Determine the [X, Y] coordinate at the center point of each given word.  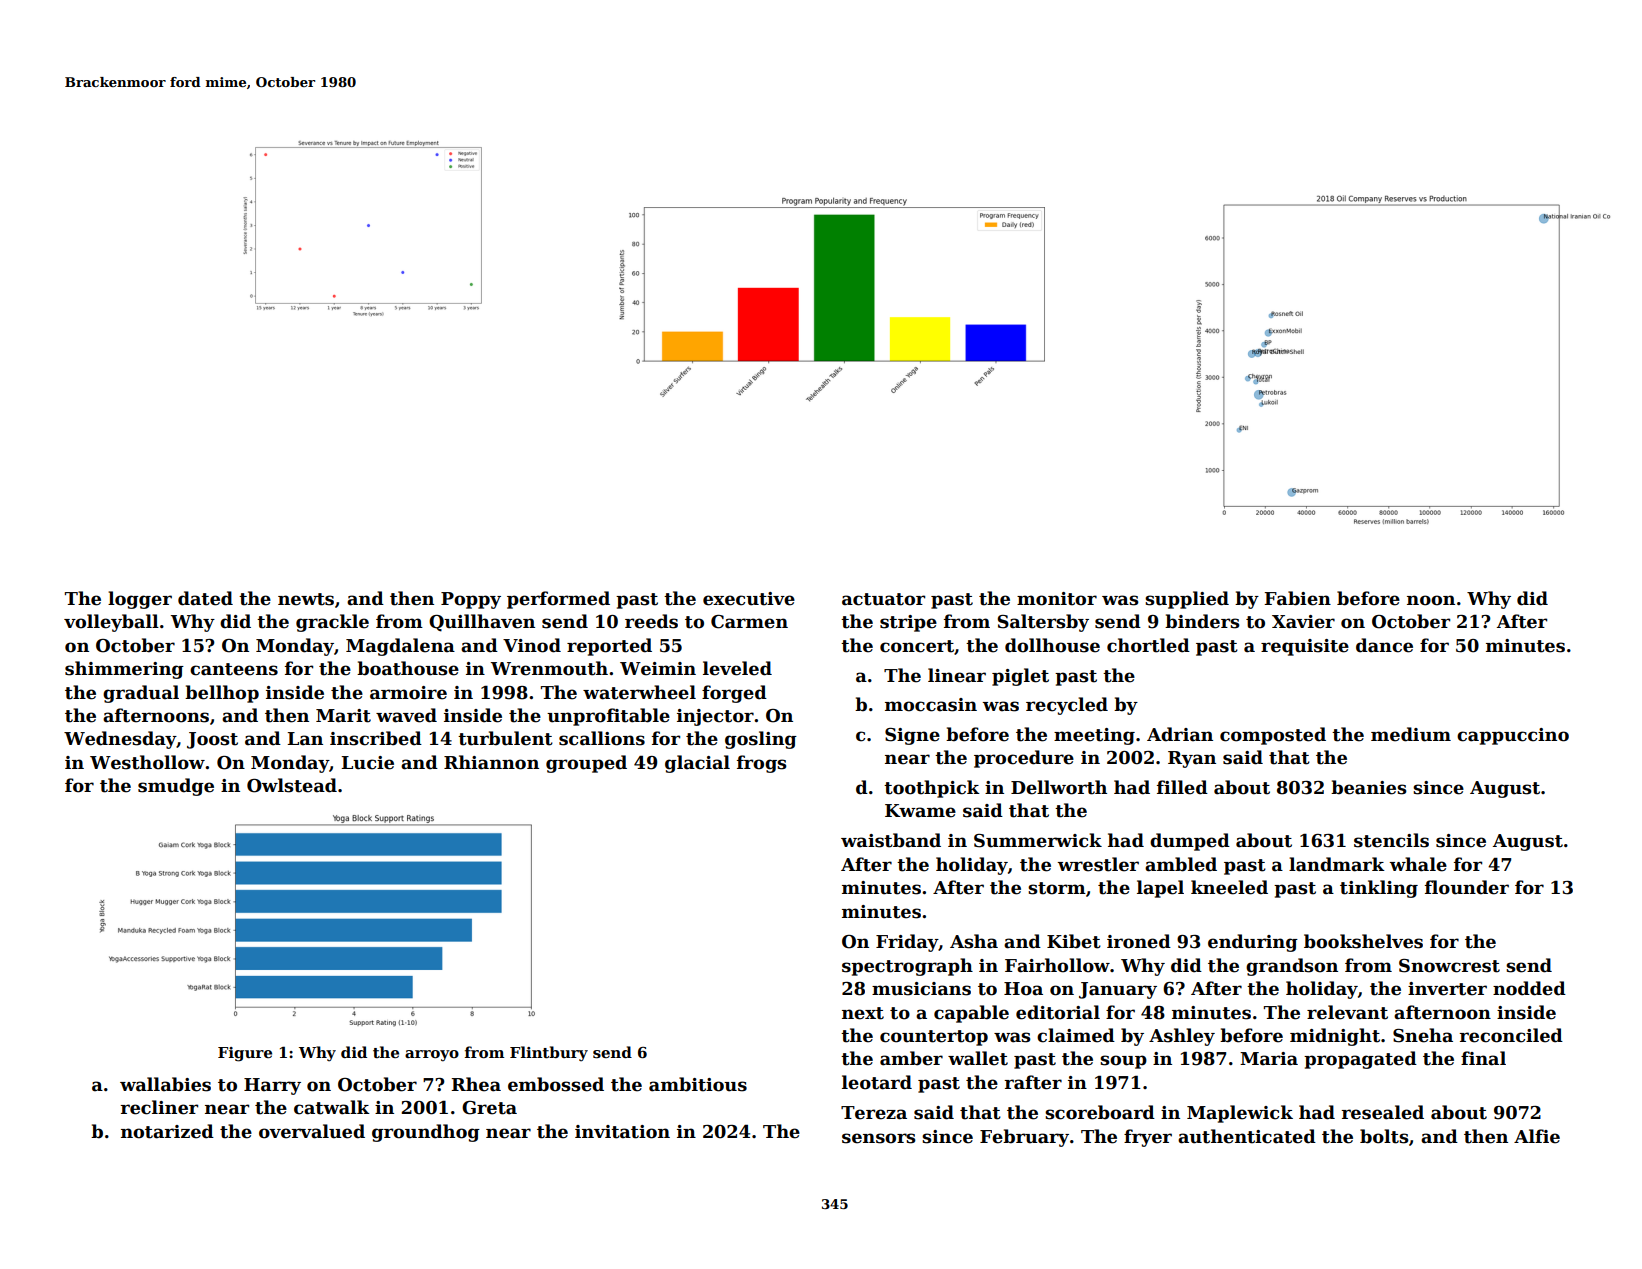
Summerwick [1038, 840]
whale [1418, 864]
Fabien [1297, 598]
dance [1384, 645]
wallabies [165, 1084]
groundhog [426, 1133]
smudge [176, 787]
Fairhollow [1057, 965]
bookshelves [1363, 941]
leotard [877, 1082]
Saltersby [1043, 623]
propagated [1360, 1060]
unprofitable [608, 717]
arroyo [432, 1056]
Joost [212, 740]
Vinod [532, 645]
